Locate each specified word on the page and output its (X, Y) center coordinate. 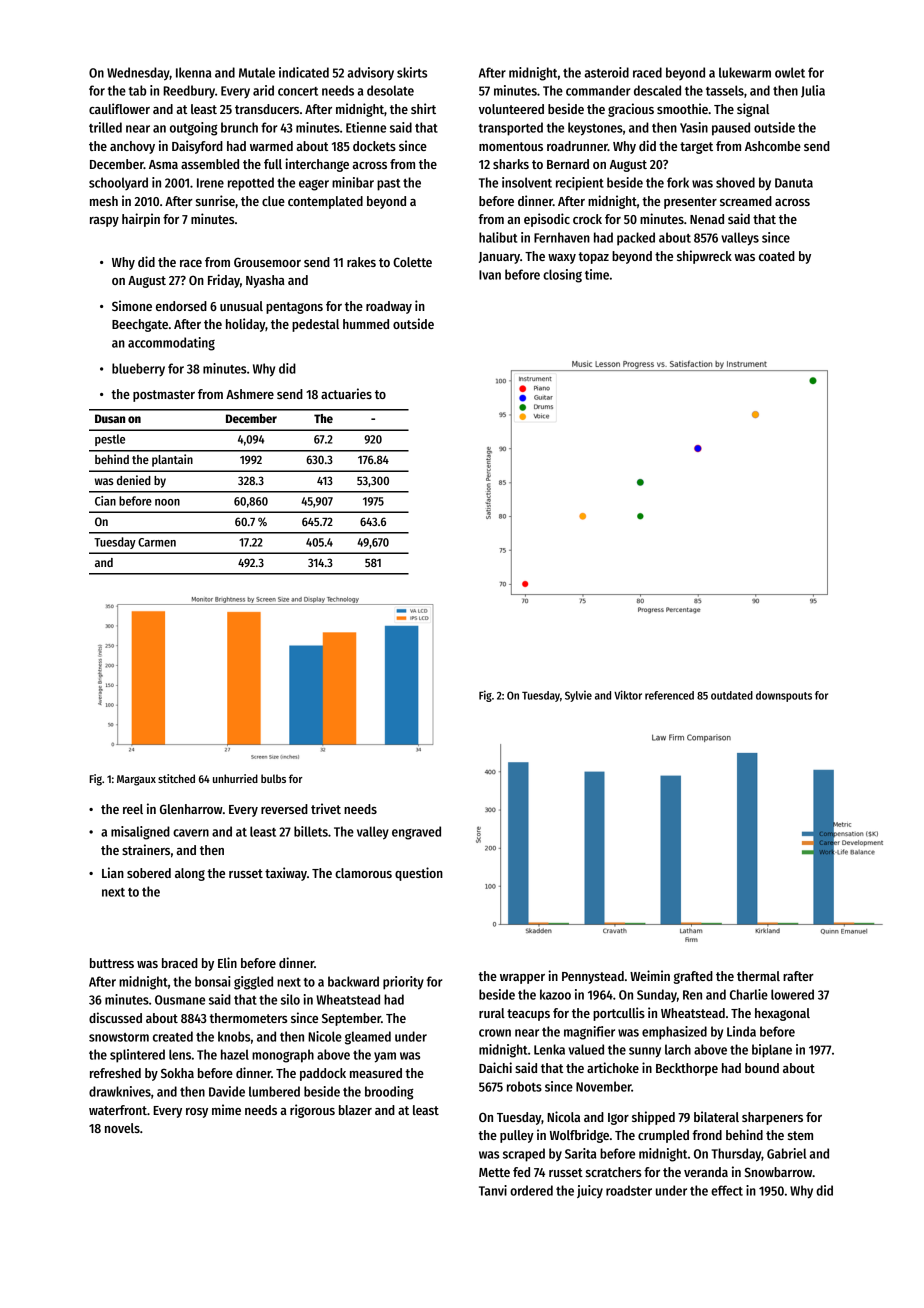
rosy (197, 1113)
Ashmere (250, 394)
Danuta (794, 183)
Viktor (628, 695)
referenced (669, 695)
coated (777, 256)
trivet (326, 808)
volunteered (511, 109)
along (190, 874)
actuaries (346, 393)
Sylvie (578, 696)
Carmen (157, 542)
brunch (239, 127)
